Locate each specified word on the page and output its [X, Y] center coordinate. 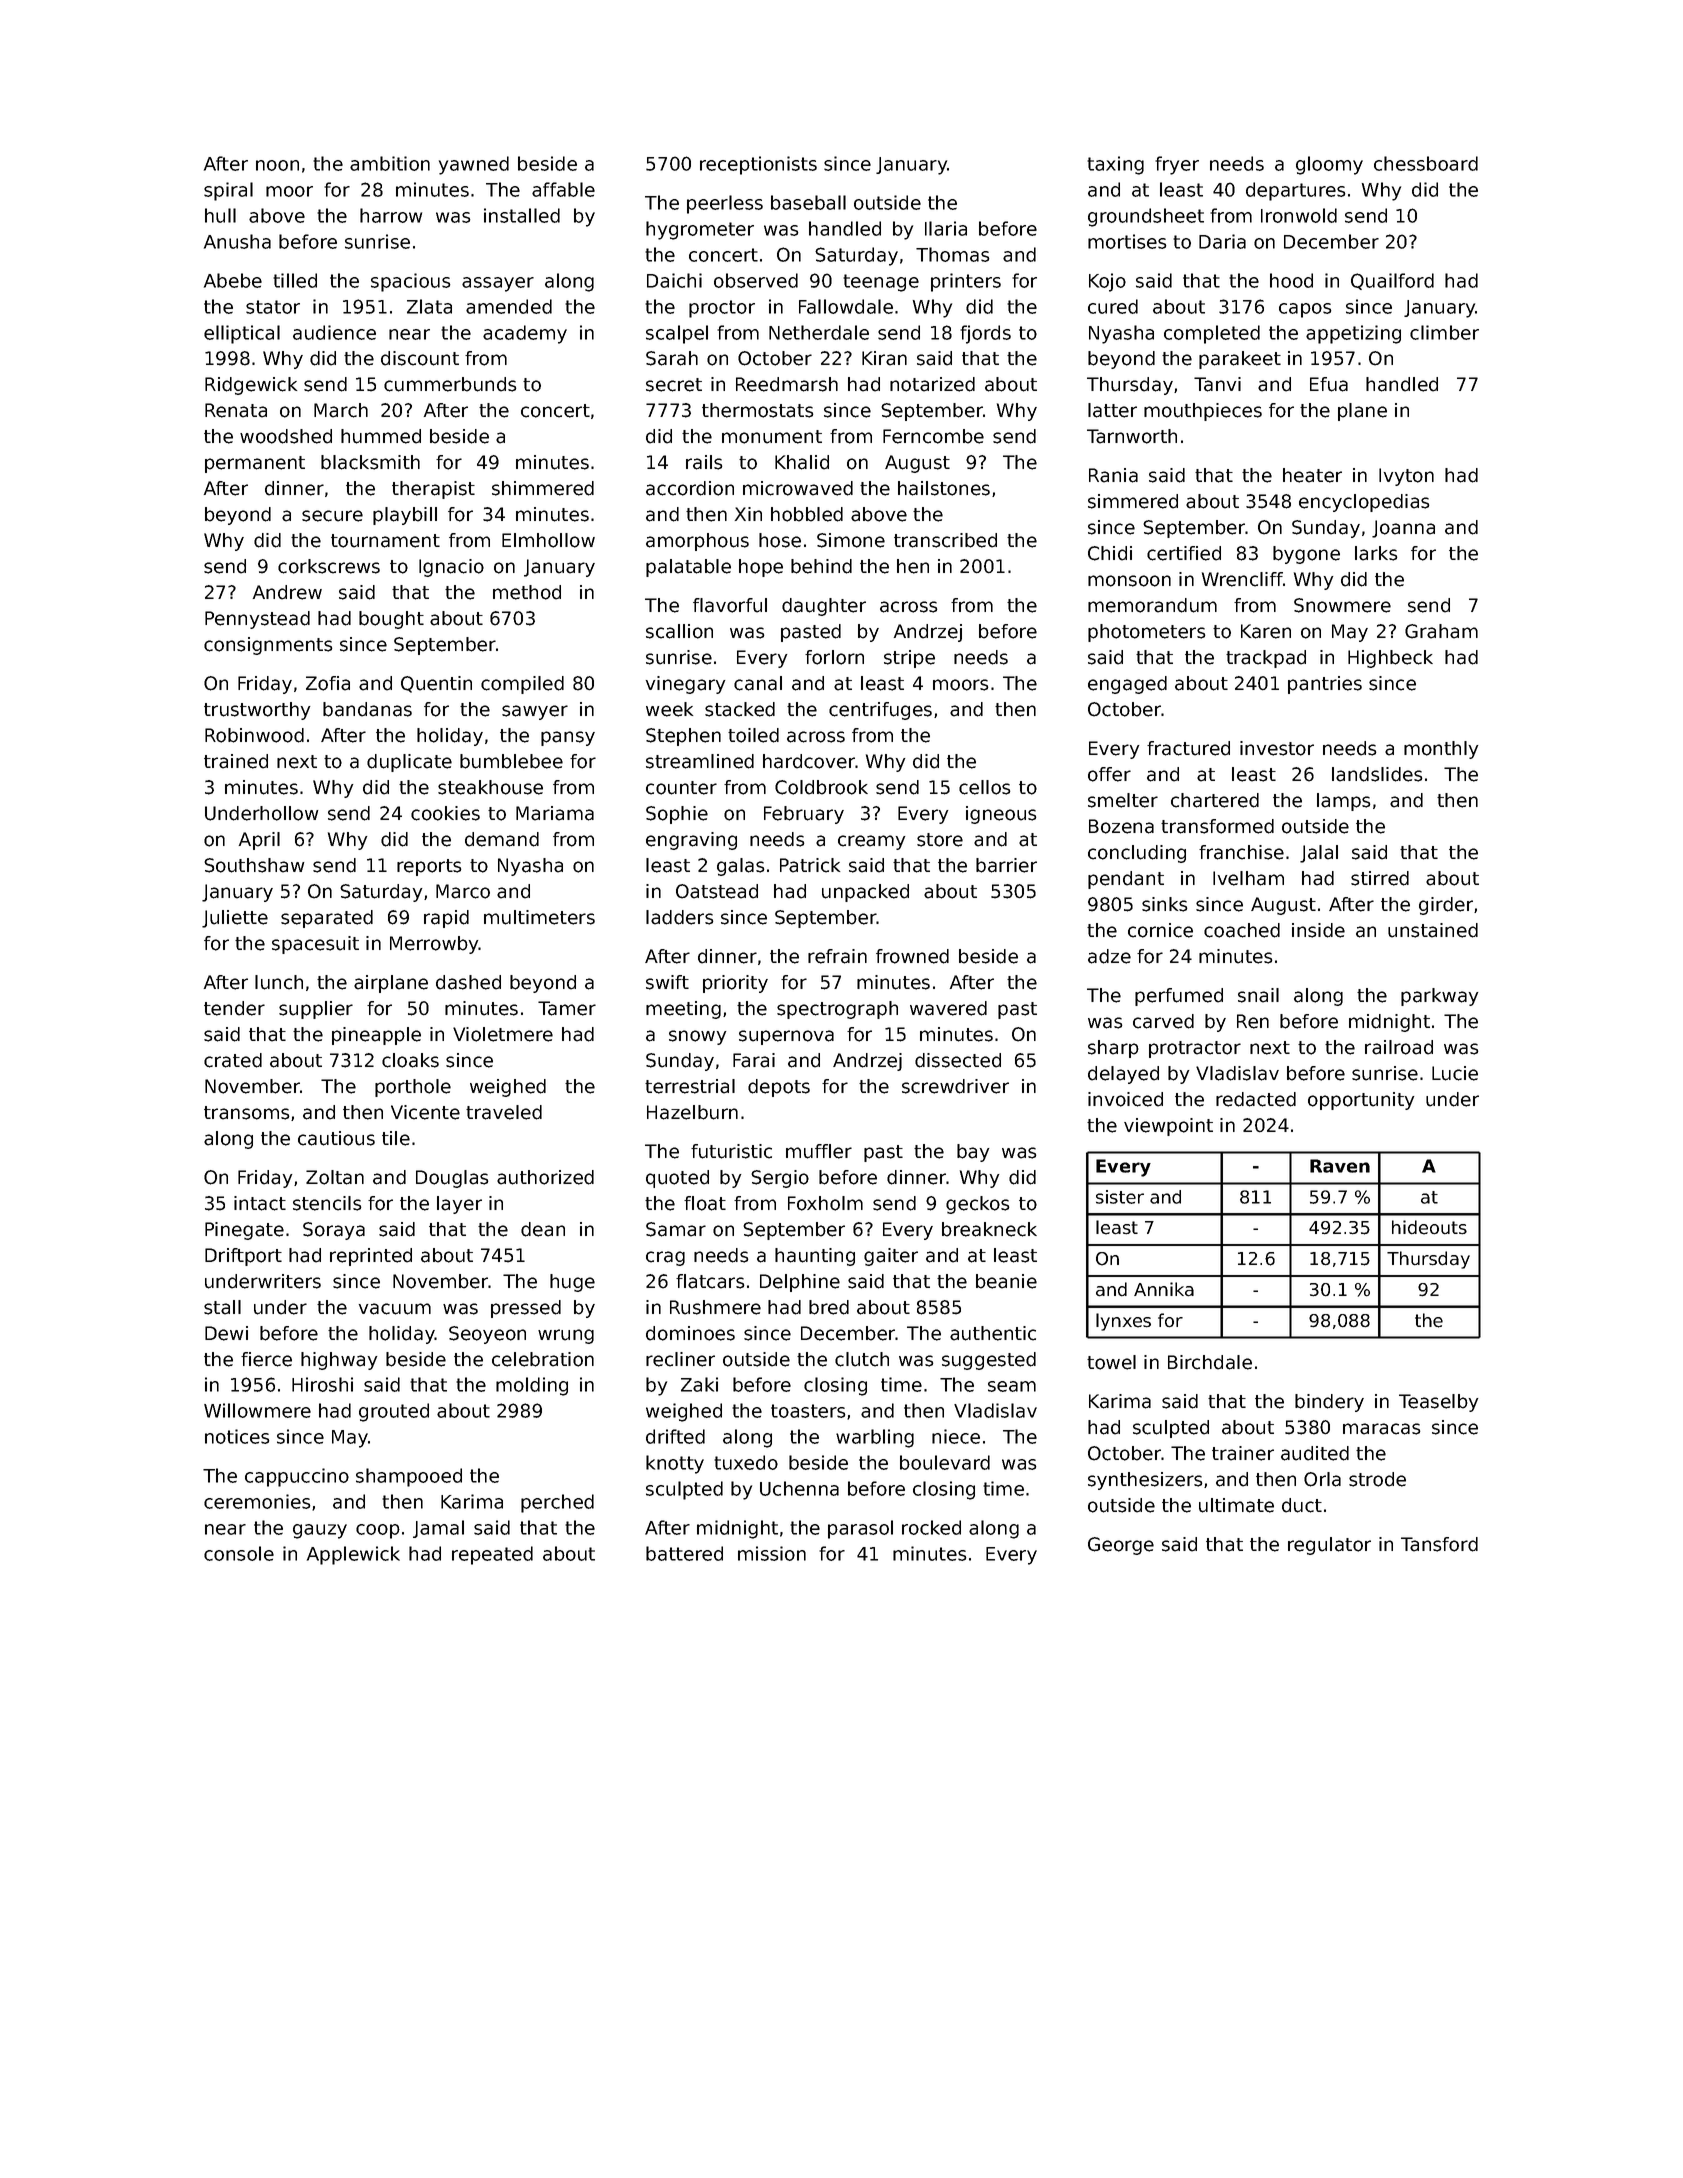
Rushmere [715, 1307]
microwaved [798, 488]
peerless [725, 204]
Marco [463, 891]
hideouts [1429, 1227]
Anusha [237, 241]
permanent [255, 464]
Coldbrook [821, 787]
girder [1446, 906]
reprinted [371, 1257]
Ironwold [1299, 215]
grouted [394, 1412]
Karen [1266, 631]
